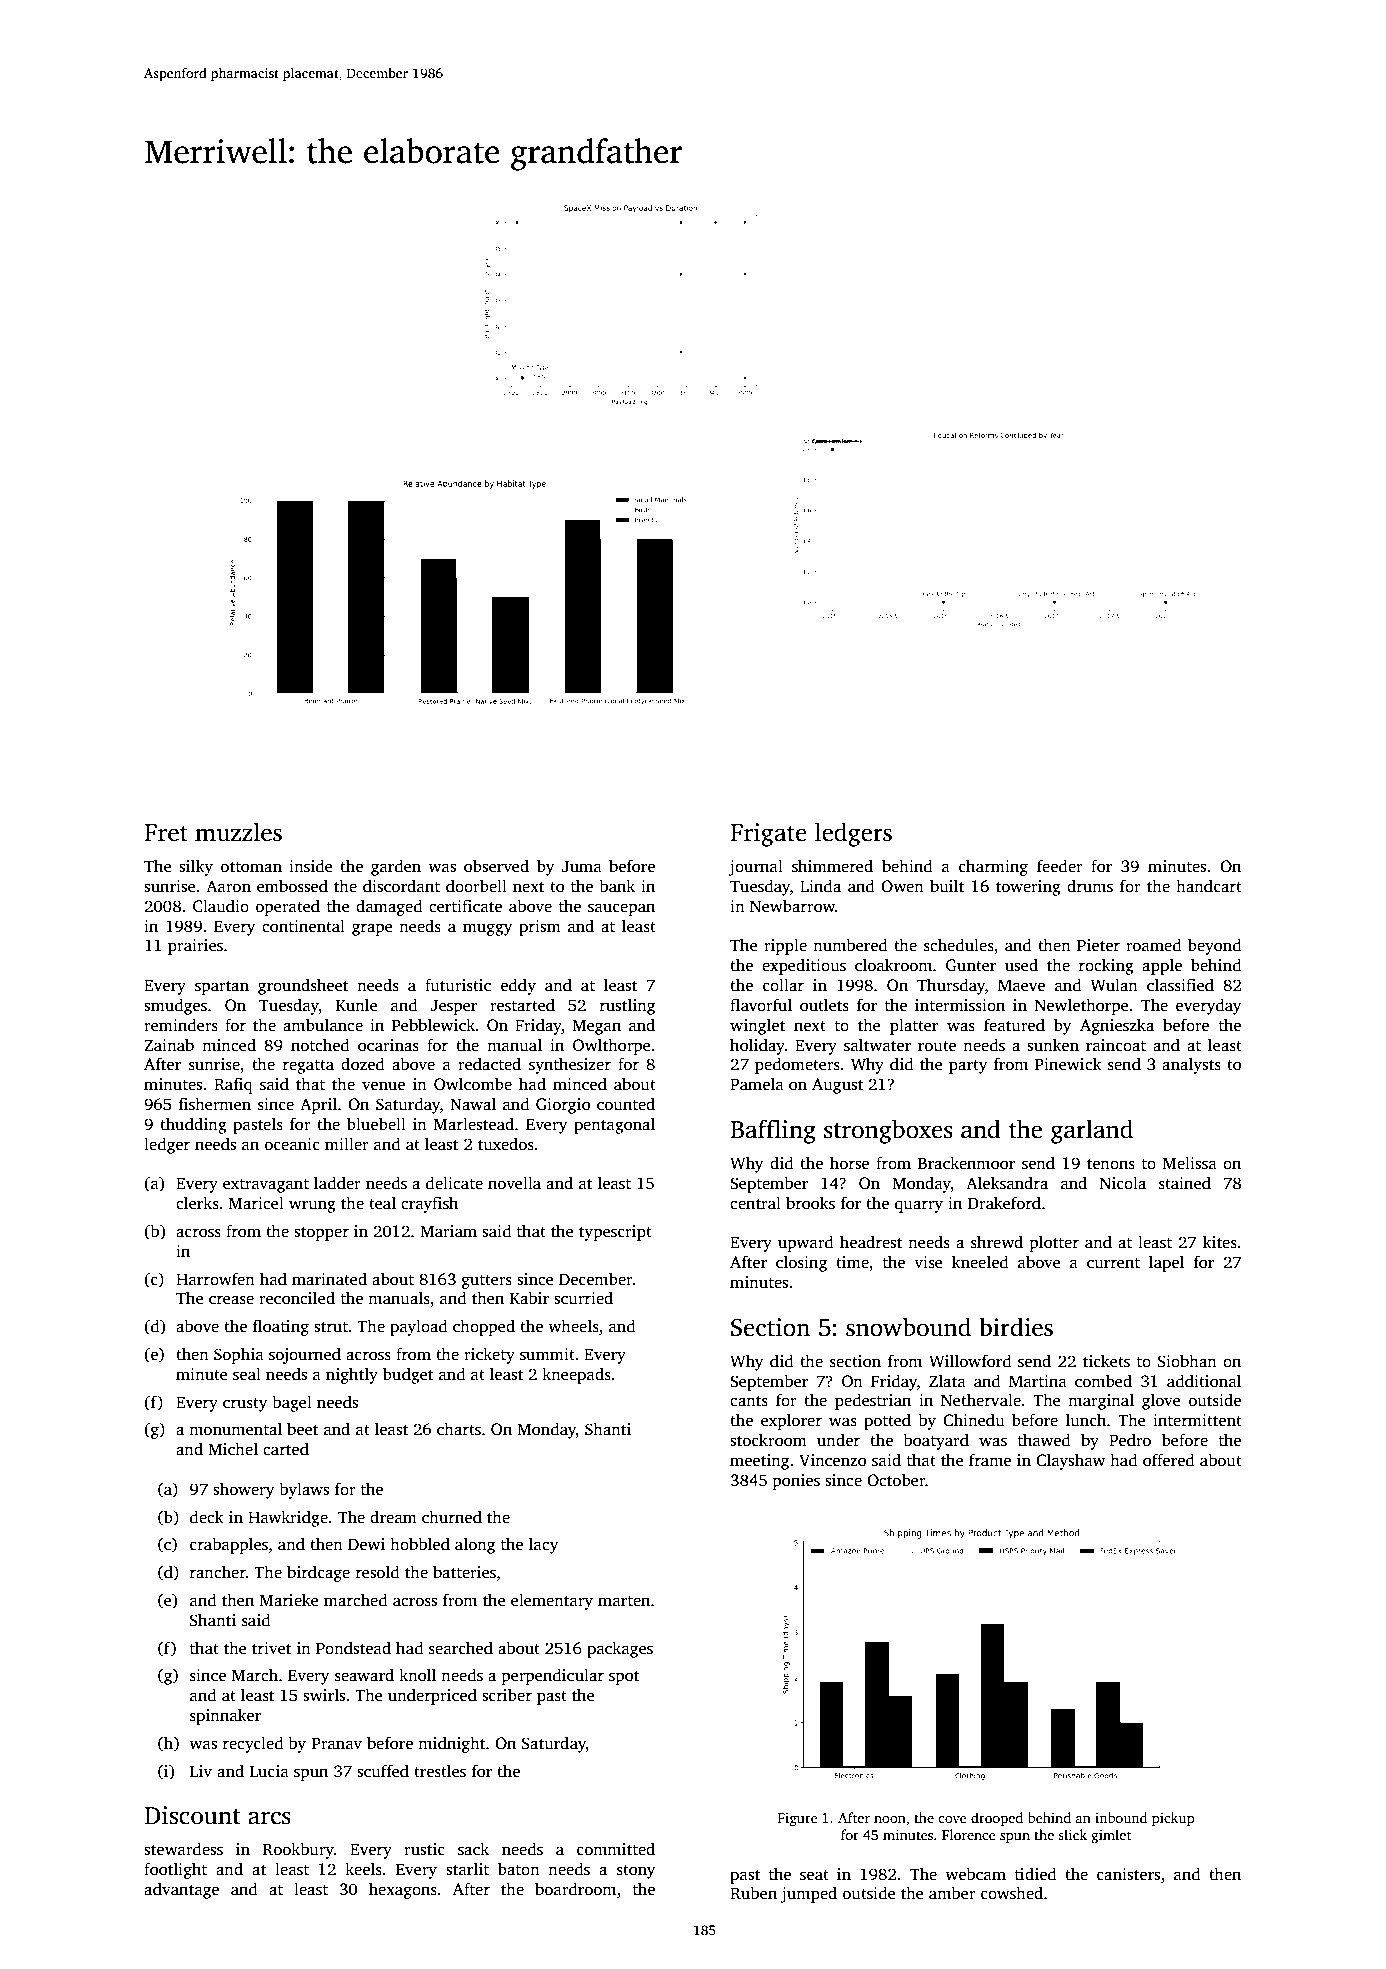 This screenshot has height=1969, width=1386. I want to click on muzzles, so click(238, 832).
